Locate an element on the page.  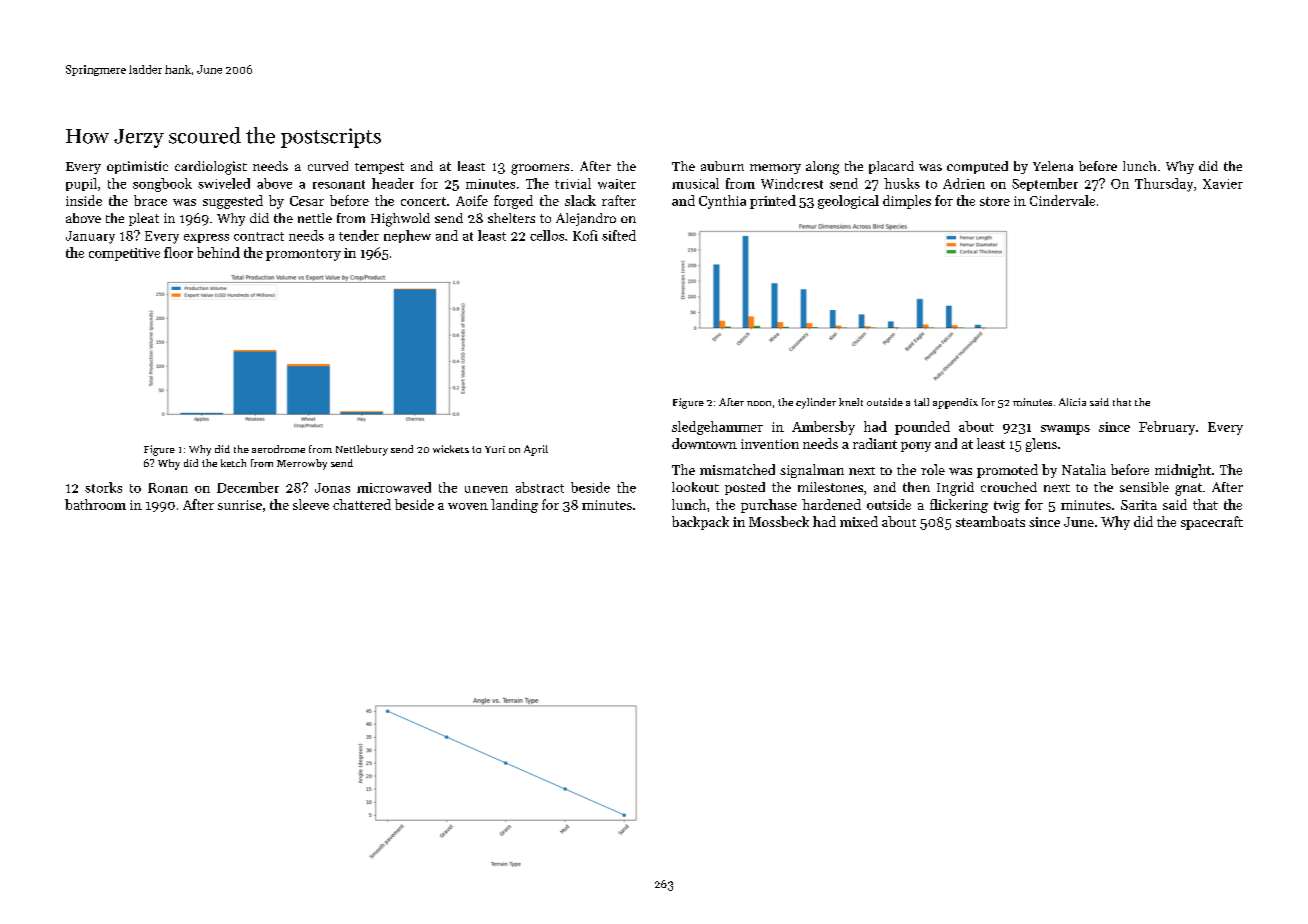
pony is located at coordinates (916, 447).
